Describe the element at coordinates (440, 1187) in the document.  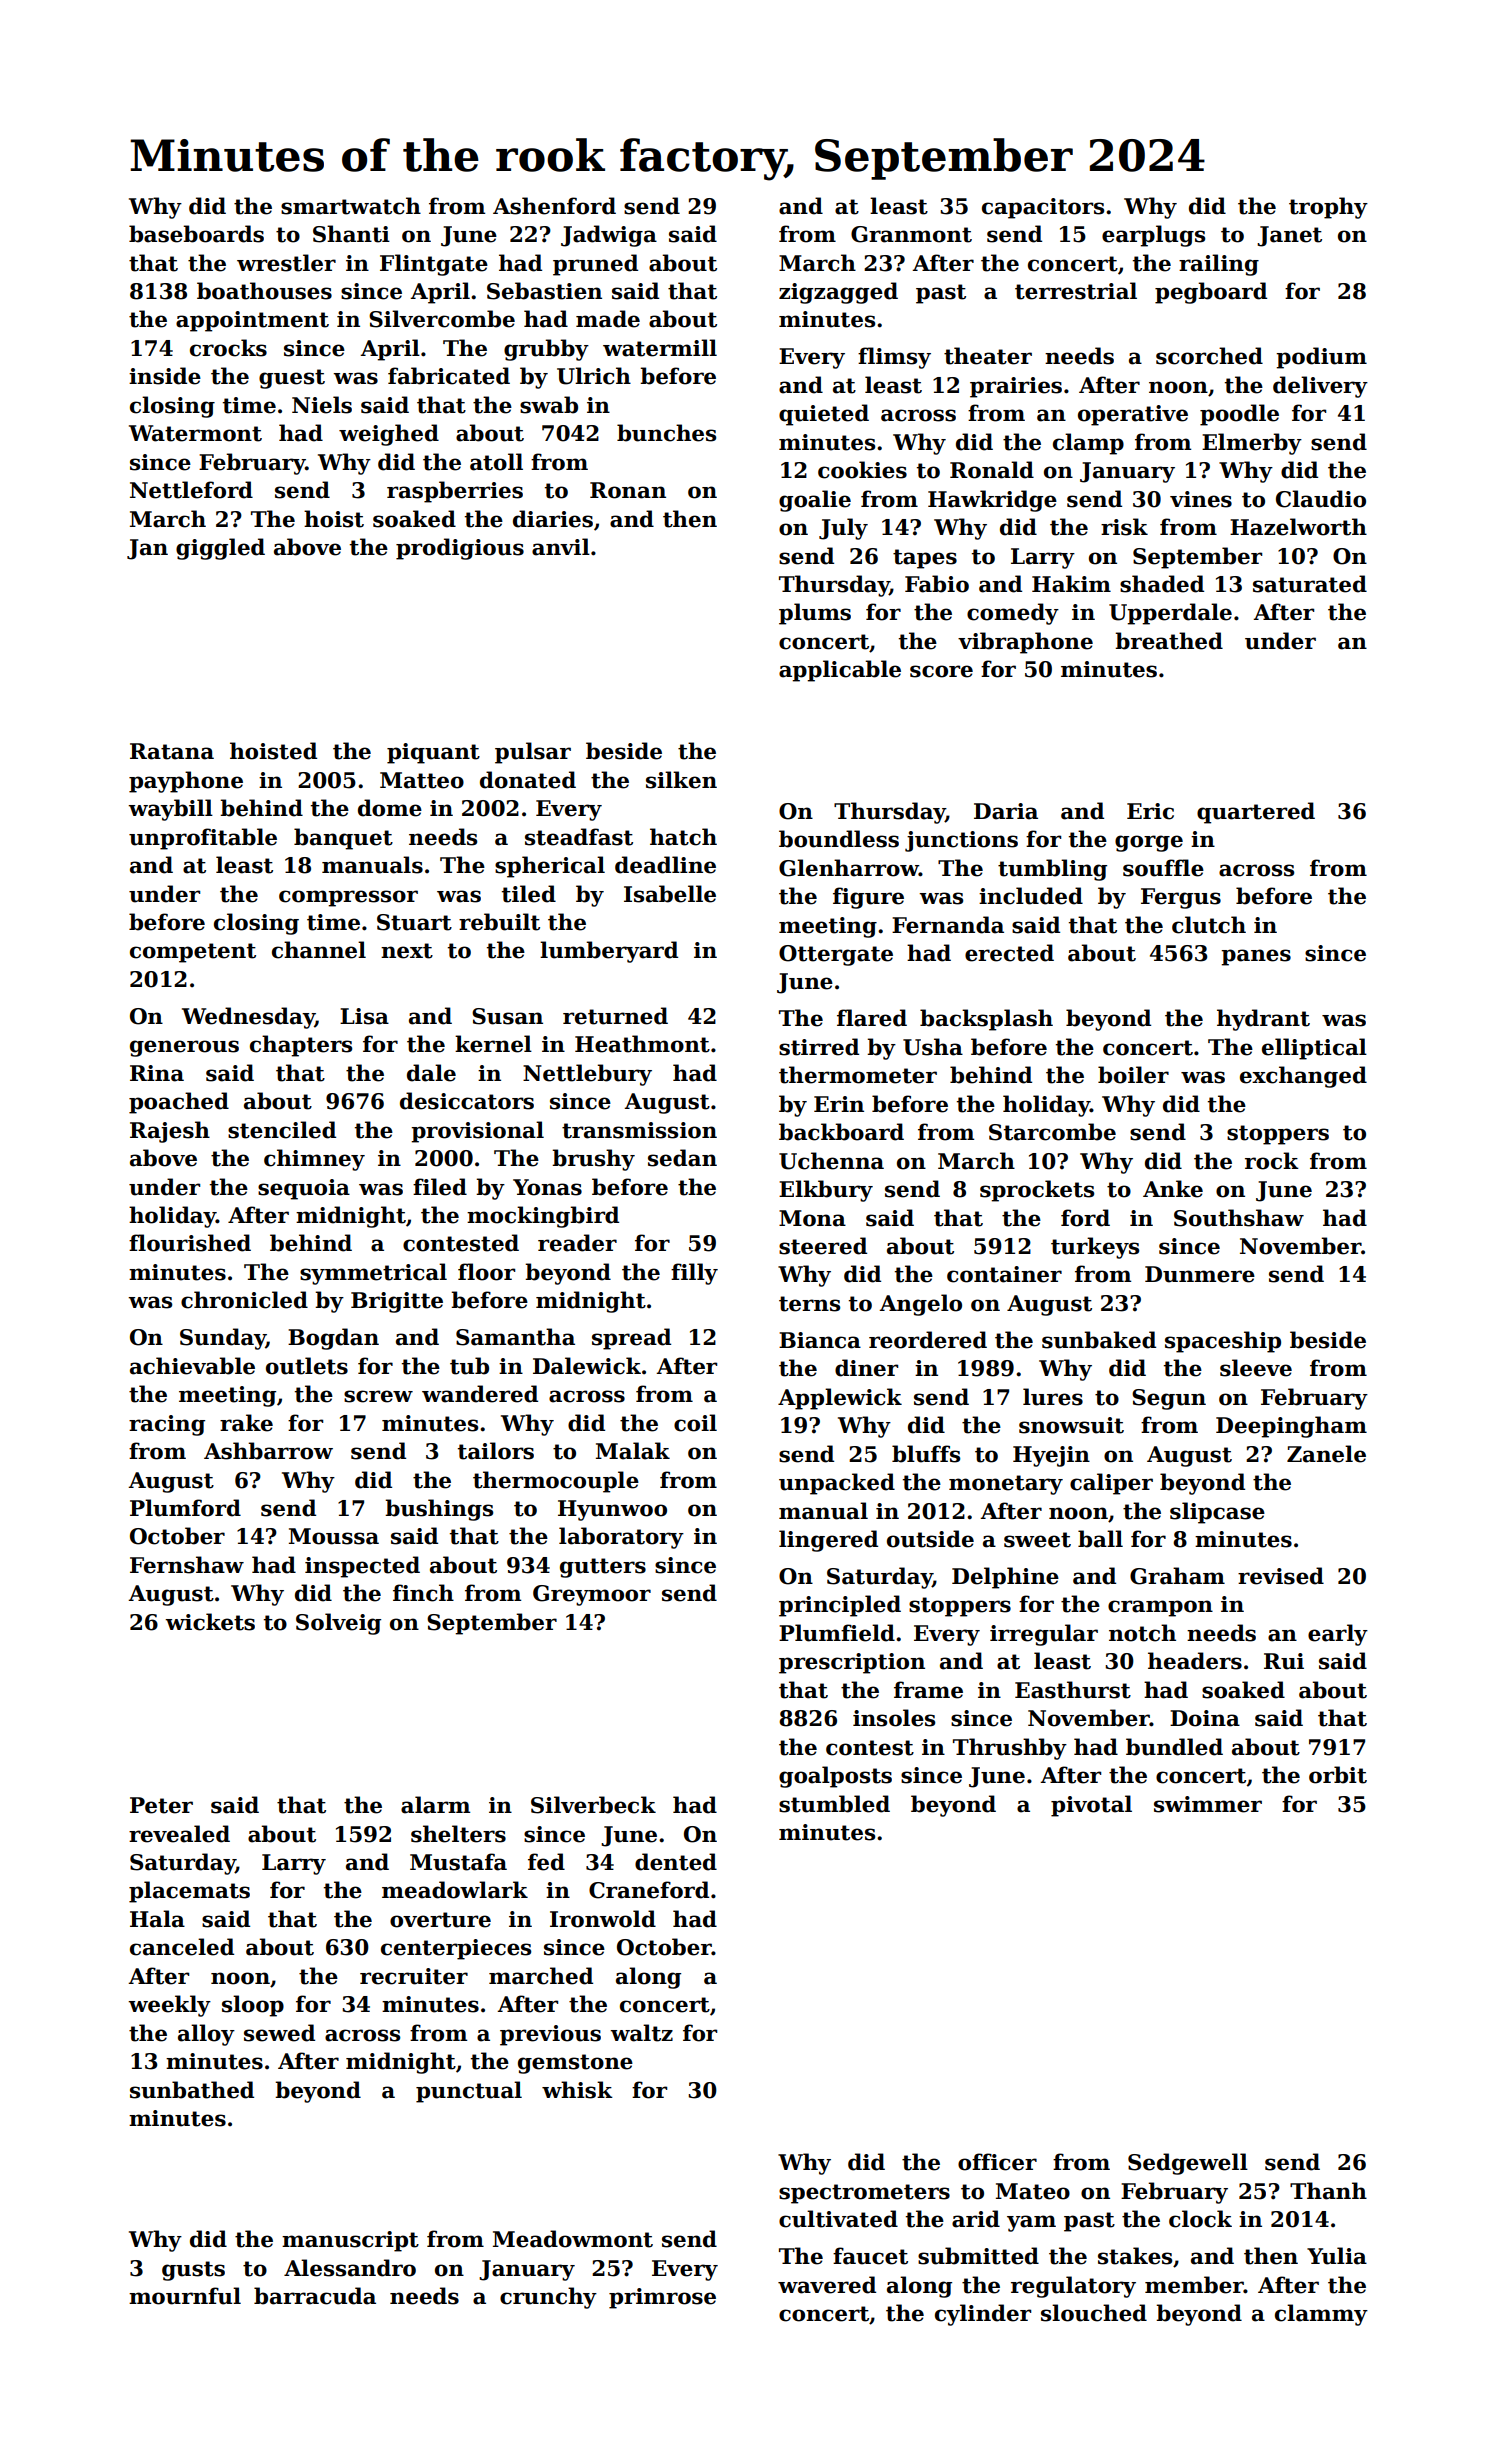
I see `filed` at that location.
